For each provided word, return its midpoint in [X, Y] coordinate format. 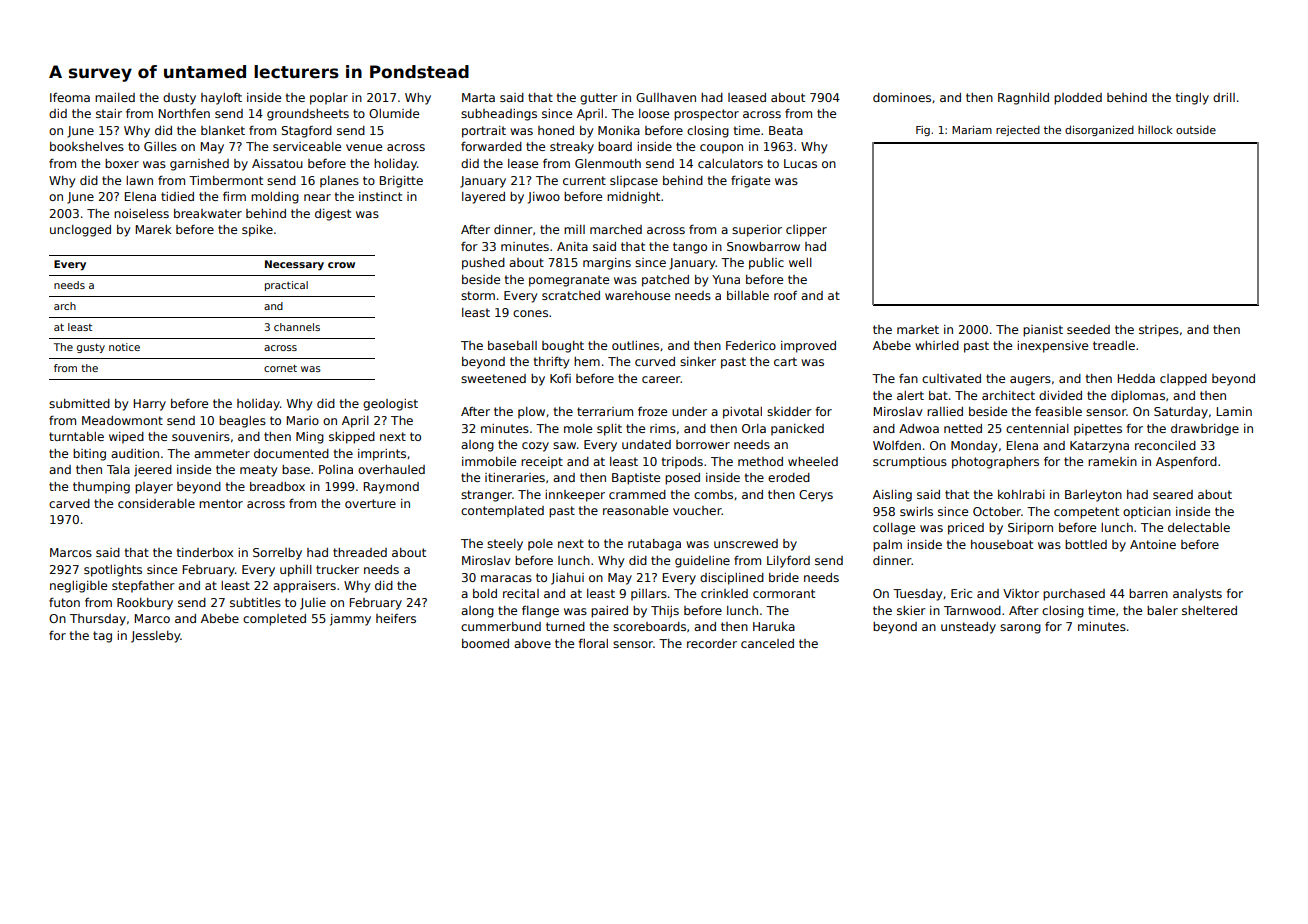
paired [609, 612]
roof [785, 295]
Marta [478, 97]
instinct [380, 196]
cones [530, 313]
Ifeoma [70, 97]
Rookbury [145, 604]
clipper [806, 231]
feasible [1058, 411]
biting [89, 455]
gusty [91, 348]
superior [757, 231]
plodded [1078, 99]
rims [663, 428]
